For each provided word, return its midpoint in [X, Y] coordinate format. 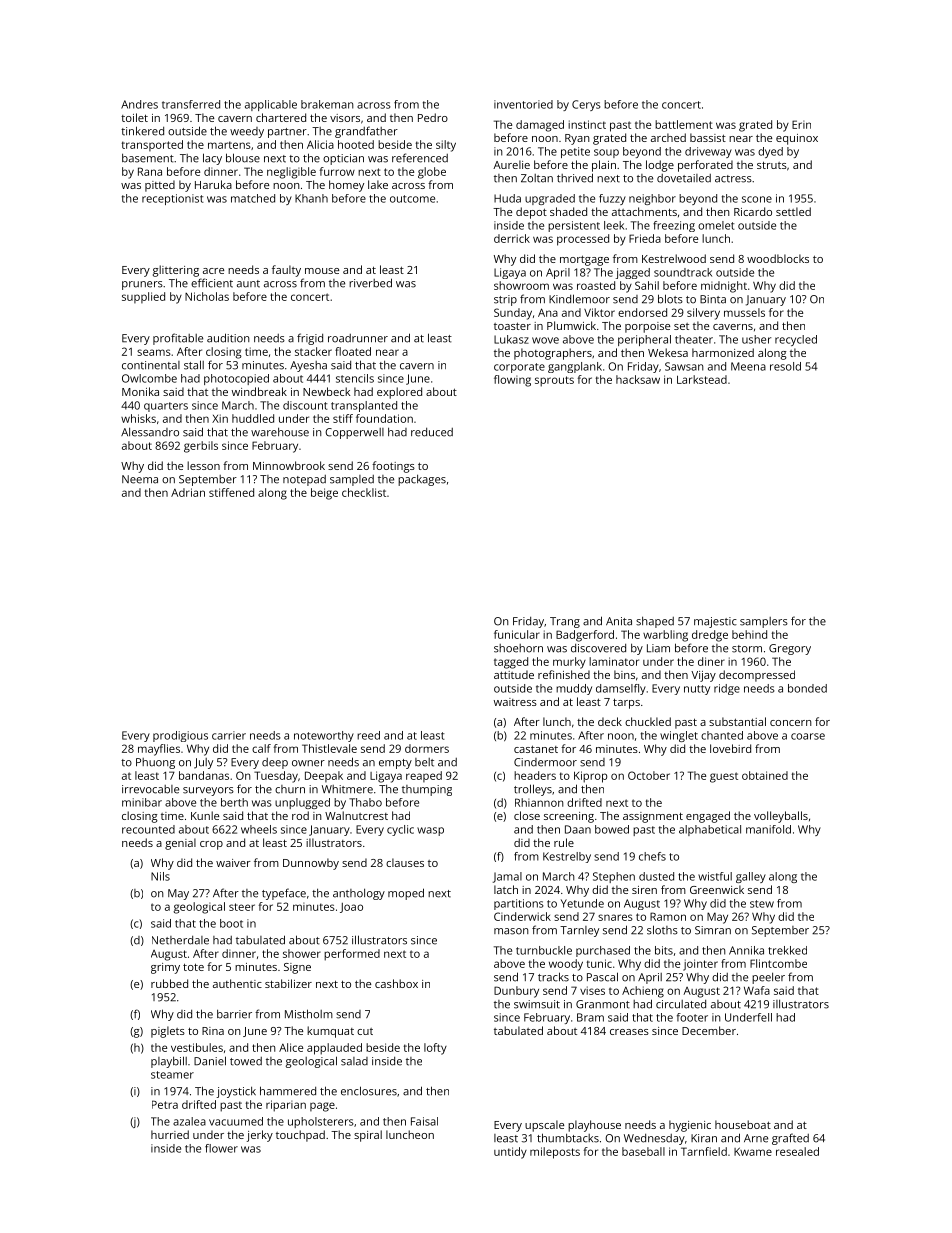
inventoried [523, 104]
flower [221, 1148]
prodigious [180, 736]
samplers [764, 622]
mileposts [555, 1153]
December [709, 1030]
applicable [271, 105]
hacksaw [638, 379]
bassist [708, 137]
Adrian [188, 492]
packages [422, 480]
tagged [511, 663]
